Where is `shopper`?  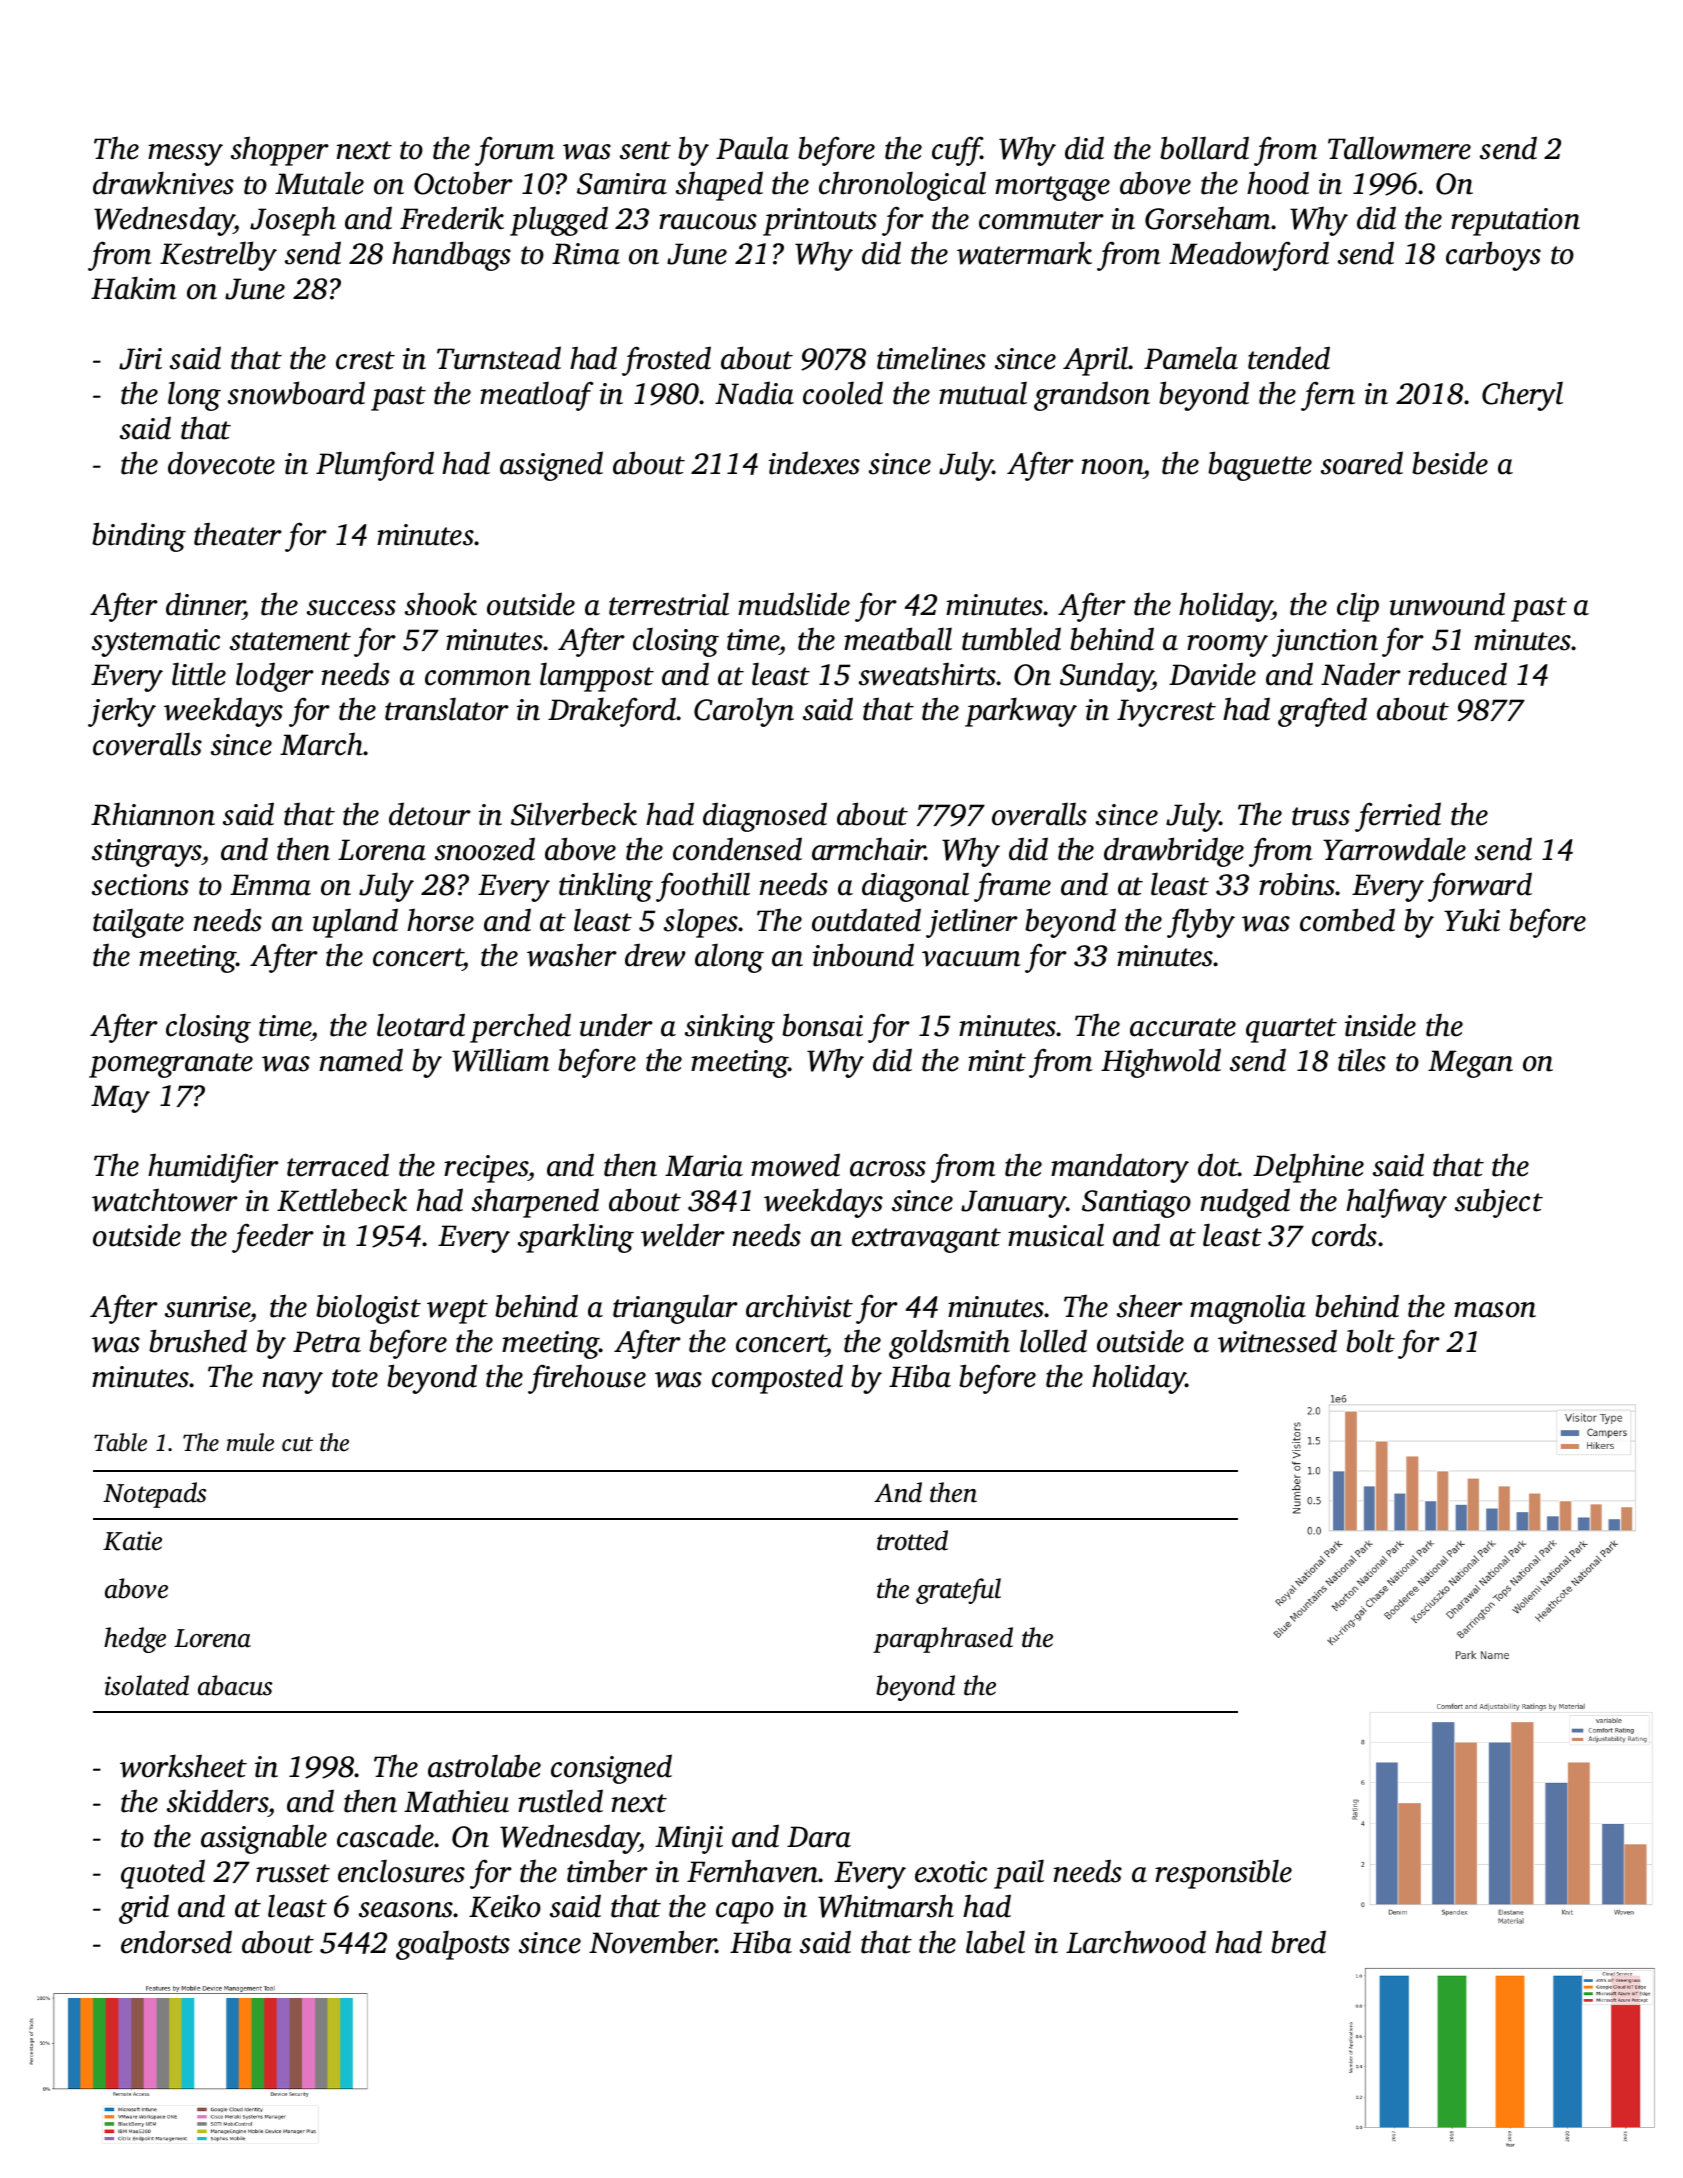
shopper is located at coordinates (280, 151).
